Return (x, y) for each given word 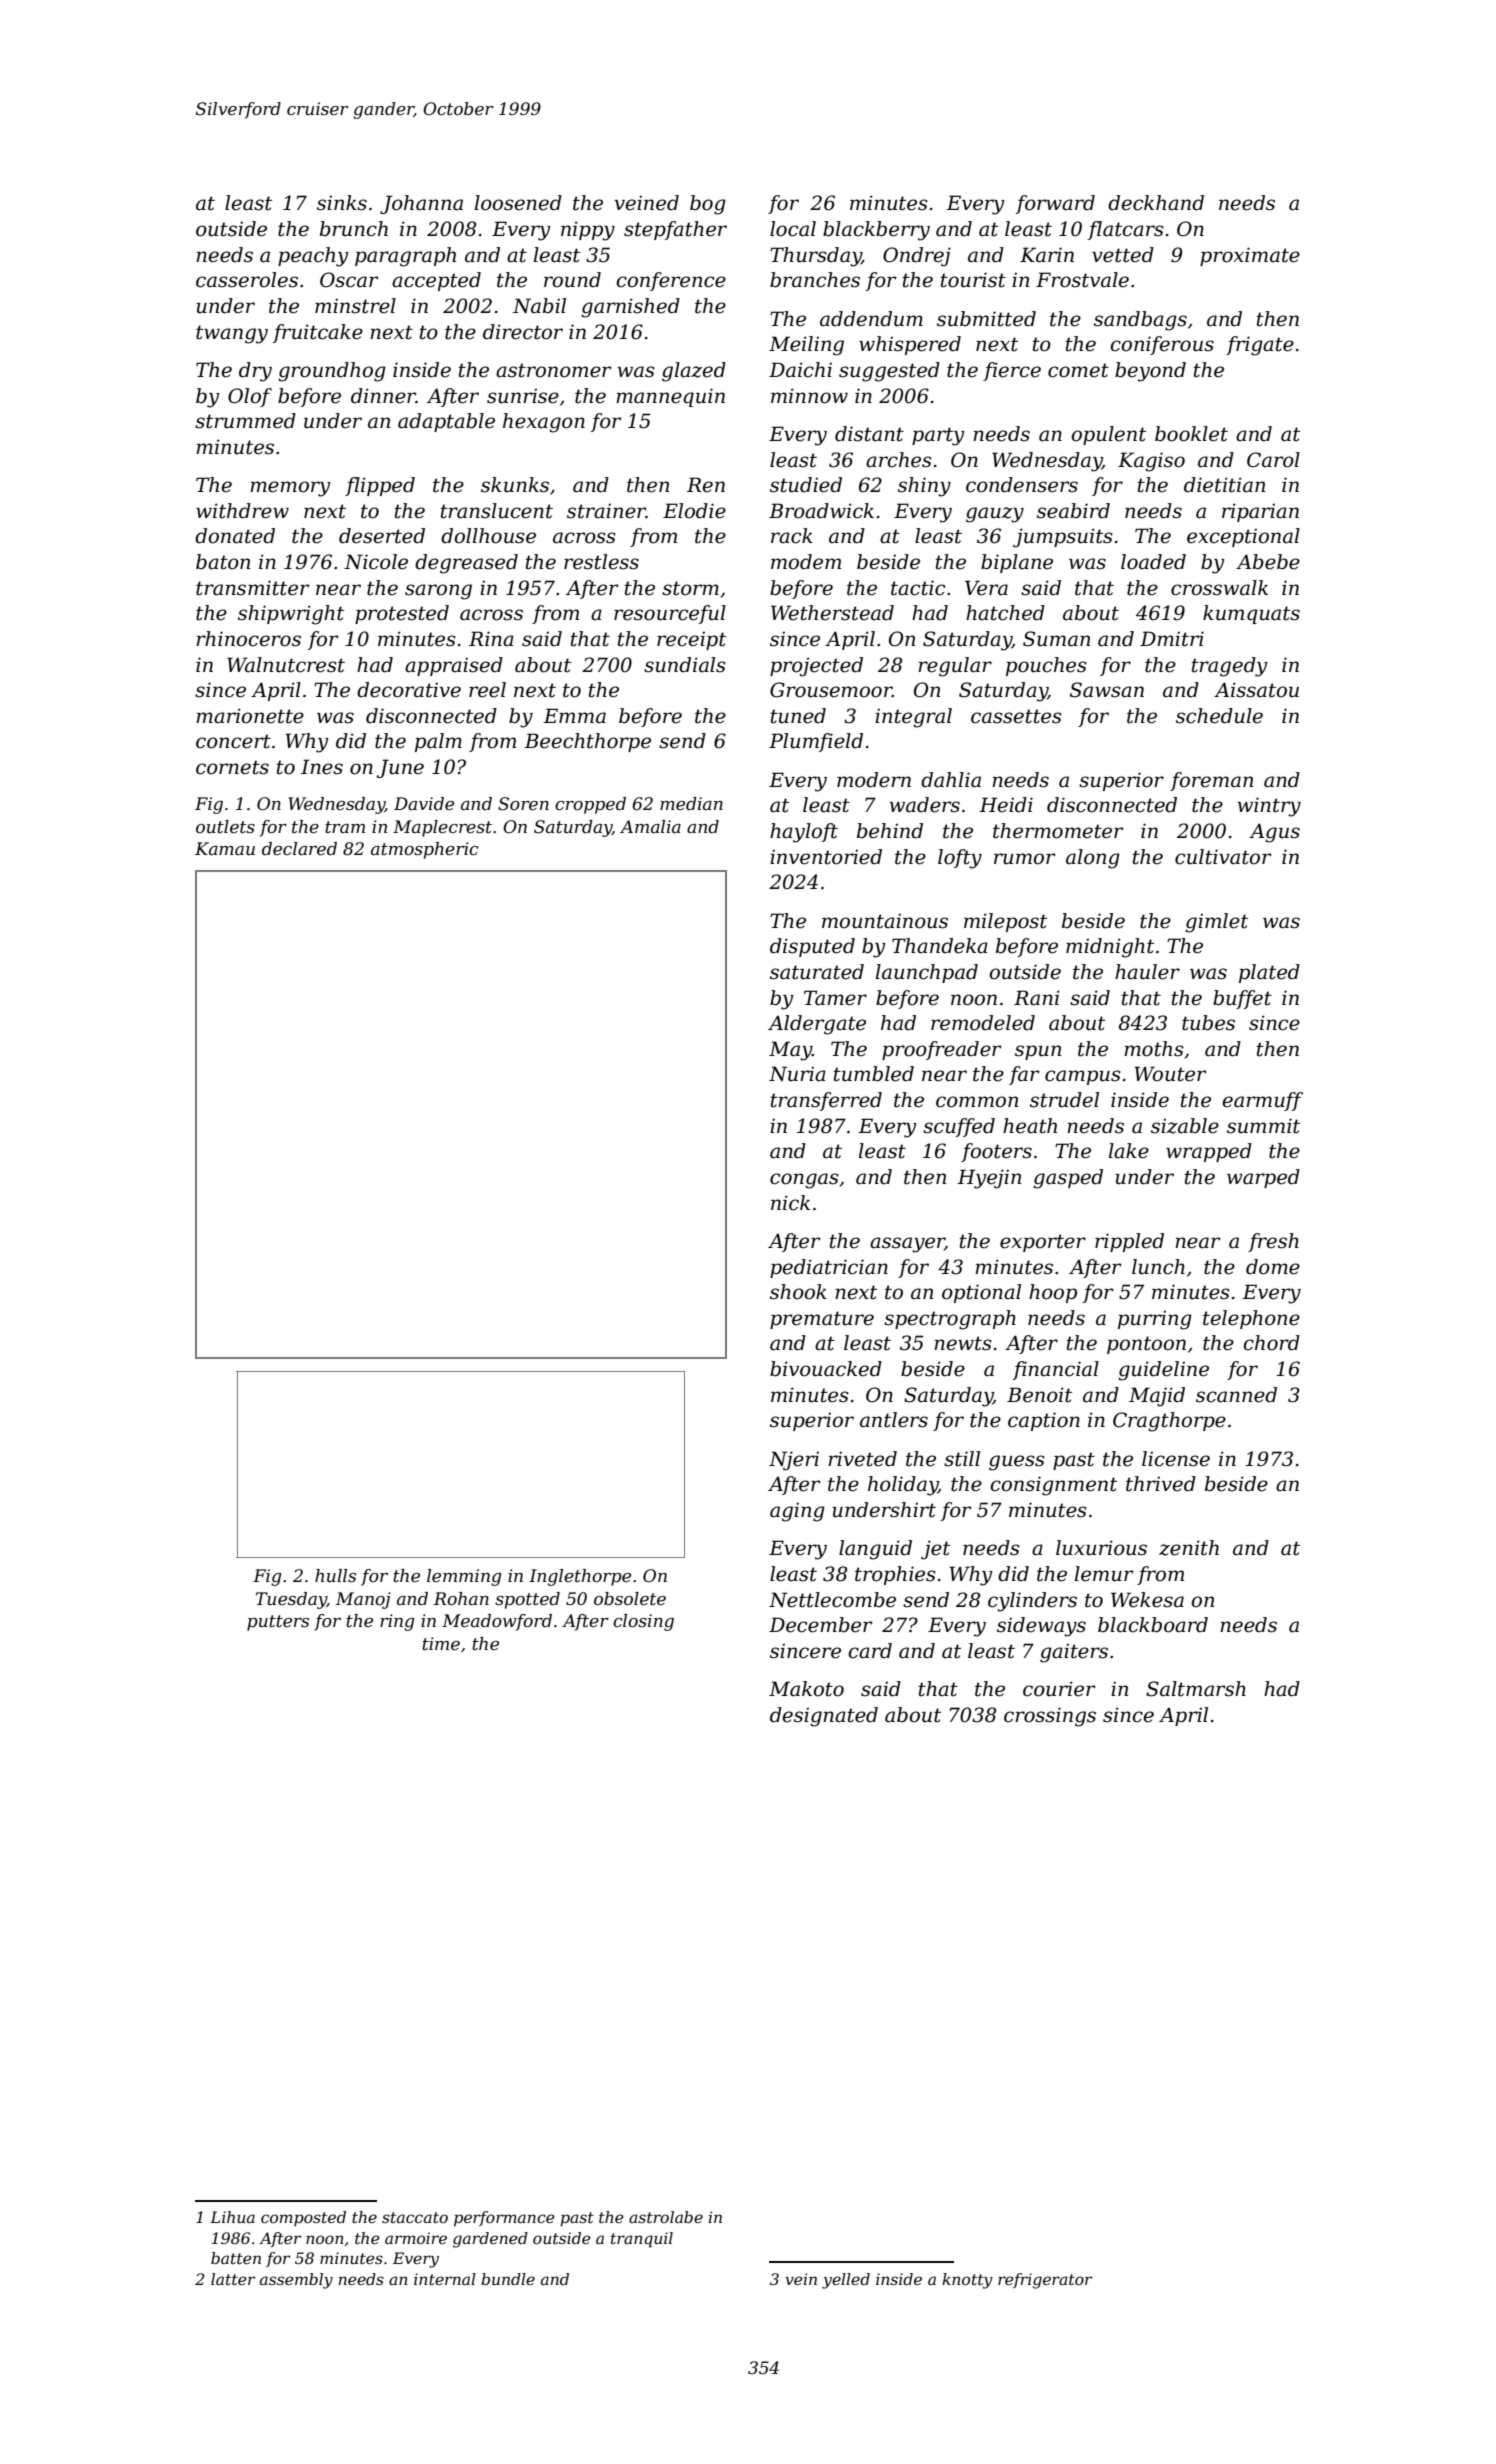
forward (1055, 204)
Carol (1273, 460)
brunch (354, 229)
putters (278, 1623)
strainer (606, 511)
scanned (1236, 1395)
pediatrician (829, 1268)
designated (824, 1717)
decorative (409, 690)
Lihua (232, 2217)
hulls (335, 1576)
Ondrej (917, 257)
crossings (1050, 1717)
